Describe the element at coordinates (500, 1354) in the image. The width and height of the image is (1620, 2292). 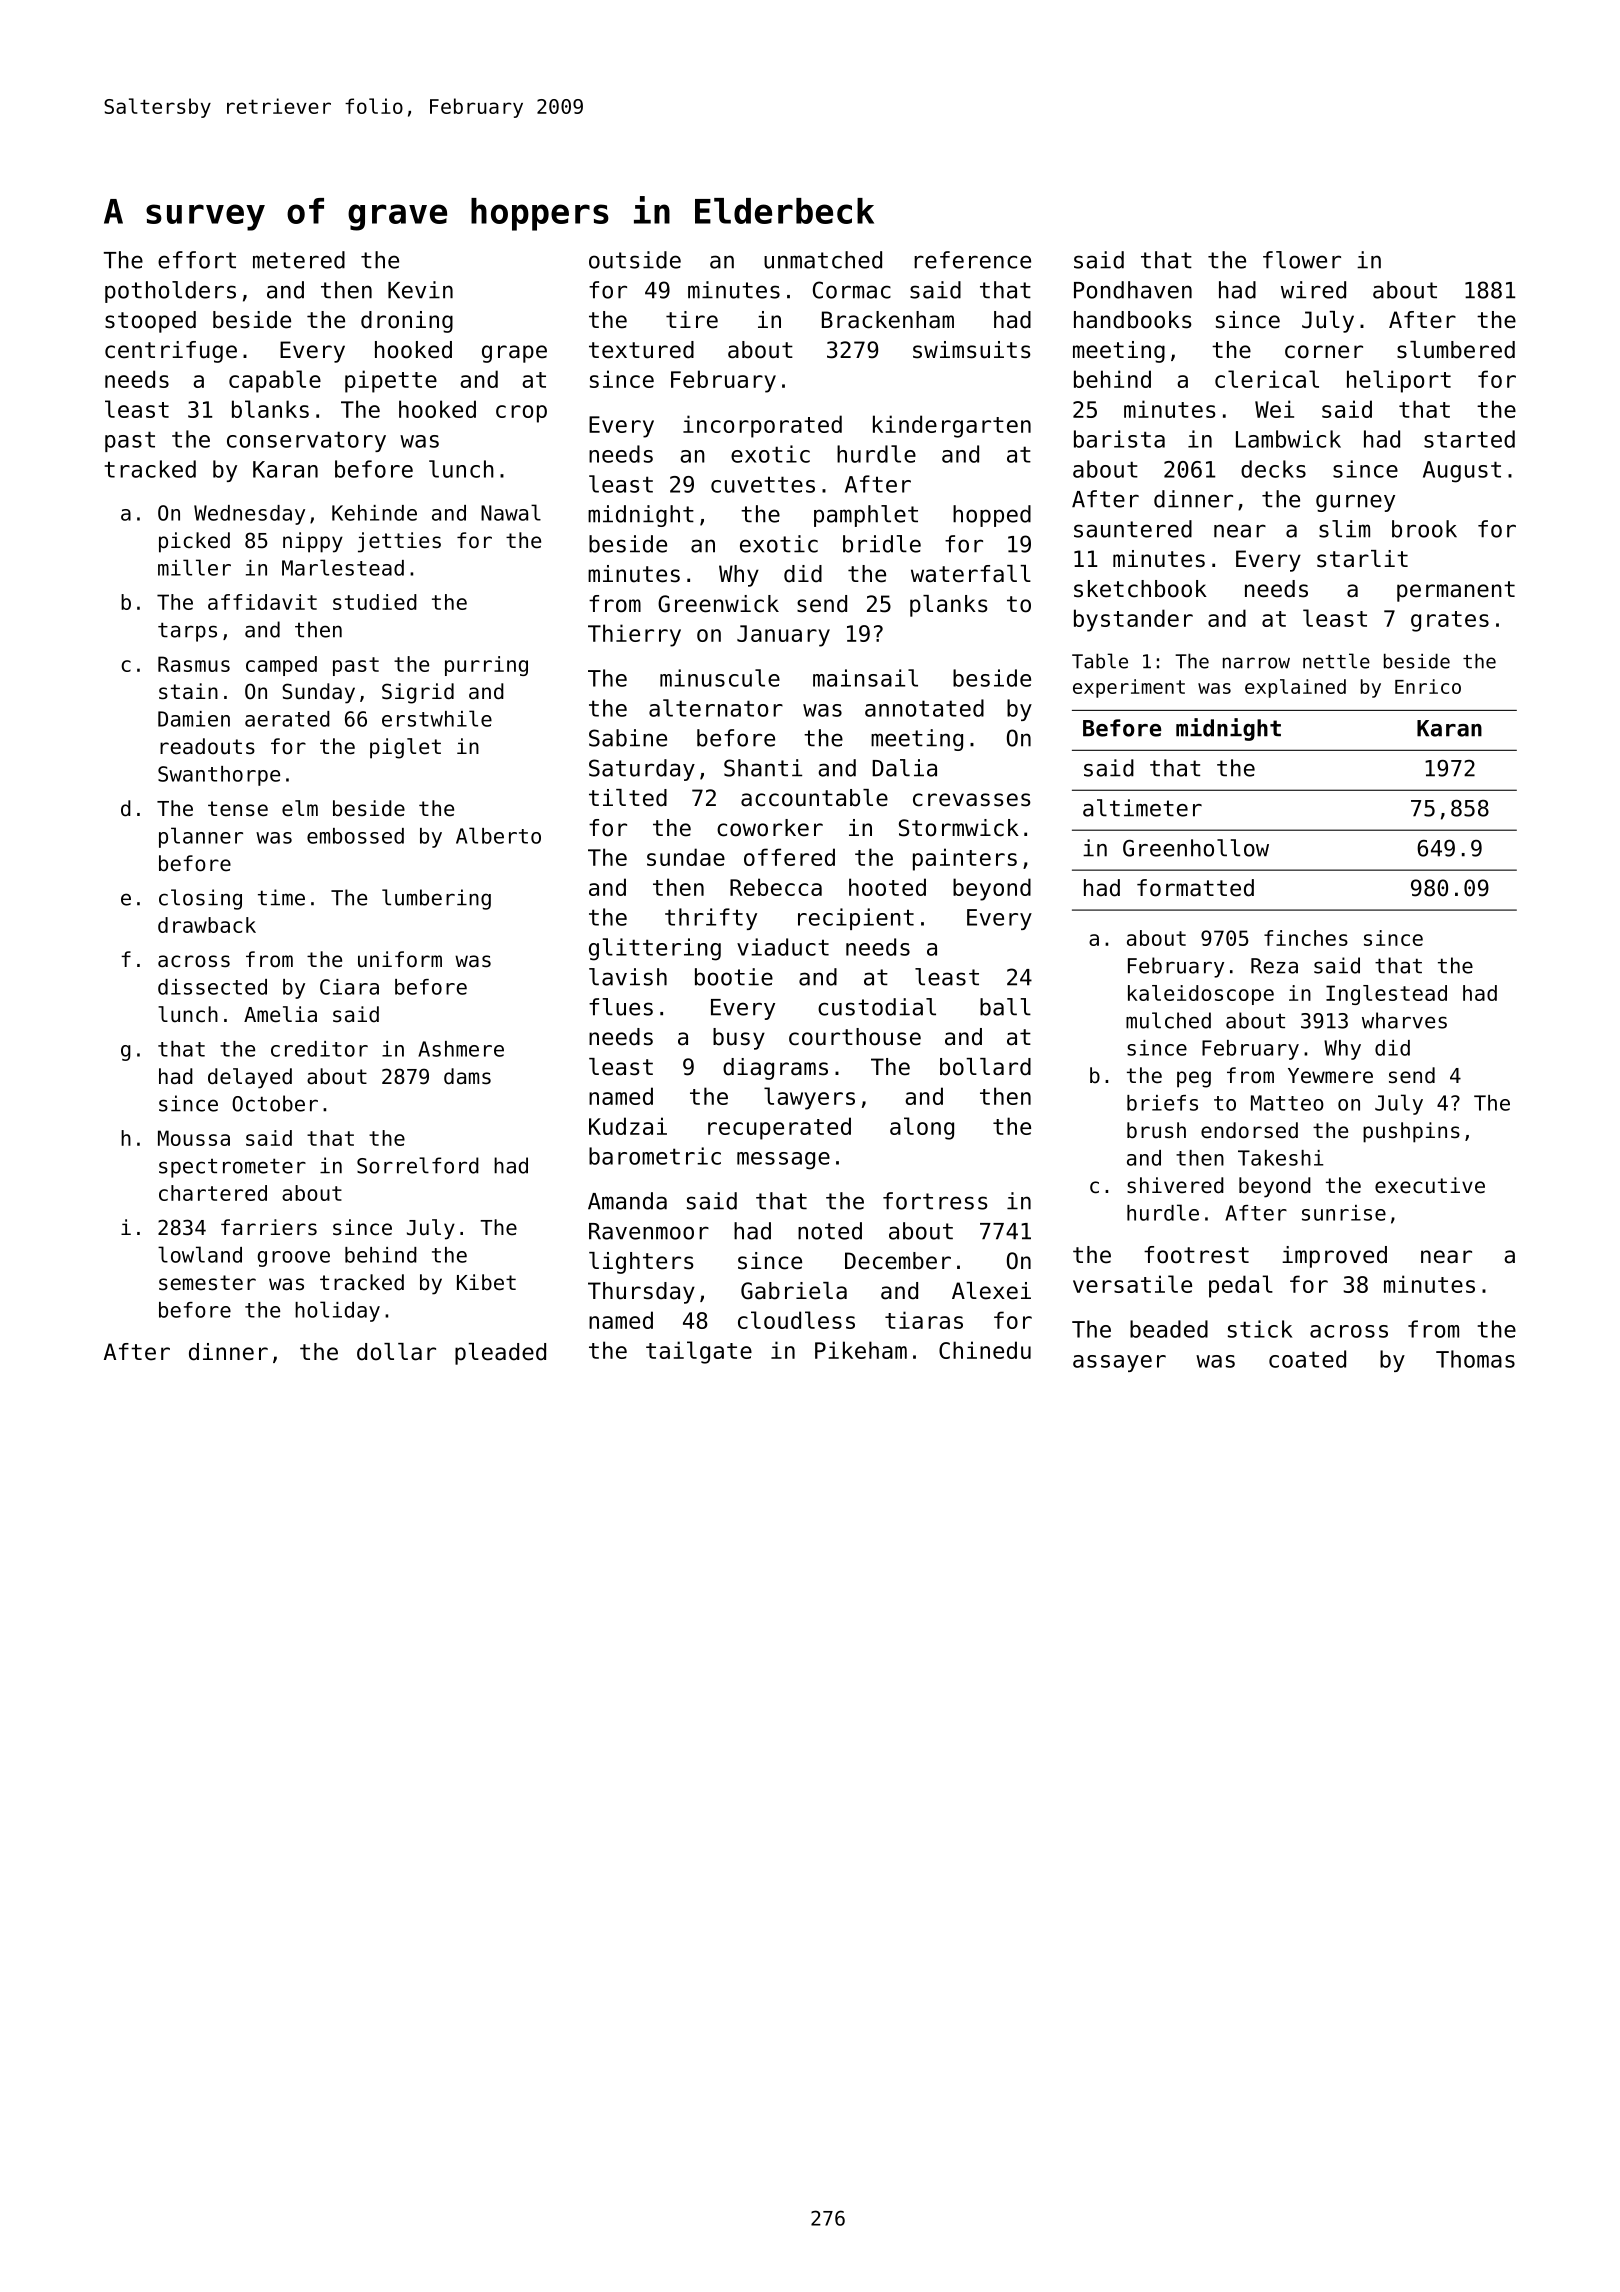
I see `pleaded` at that location.
